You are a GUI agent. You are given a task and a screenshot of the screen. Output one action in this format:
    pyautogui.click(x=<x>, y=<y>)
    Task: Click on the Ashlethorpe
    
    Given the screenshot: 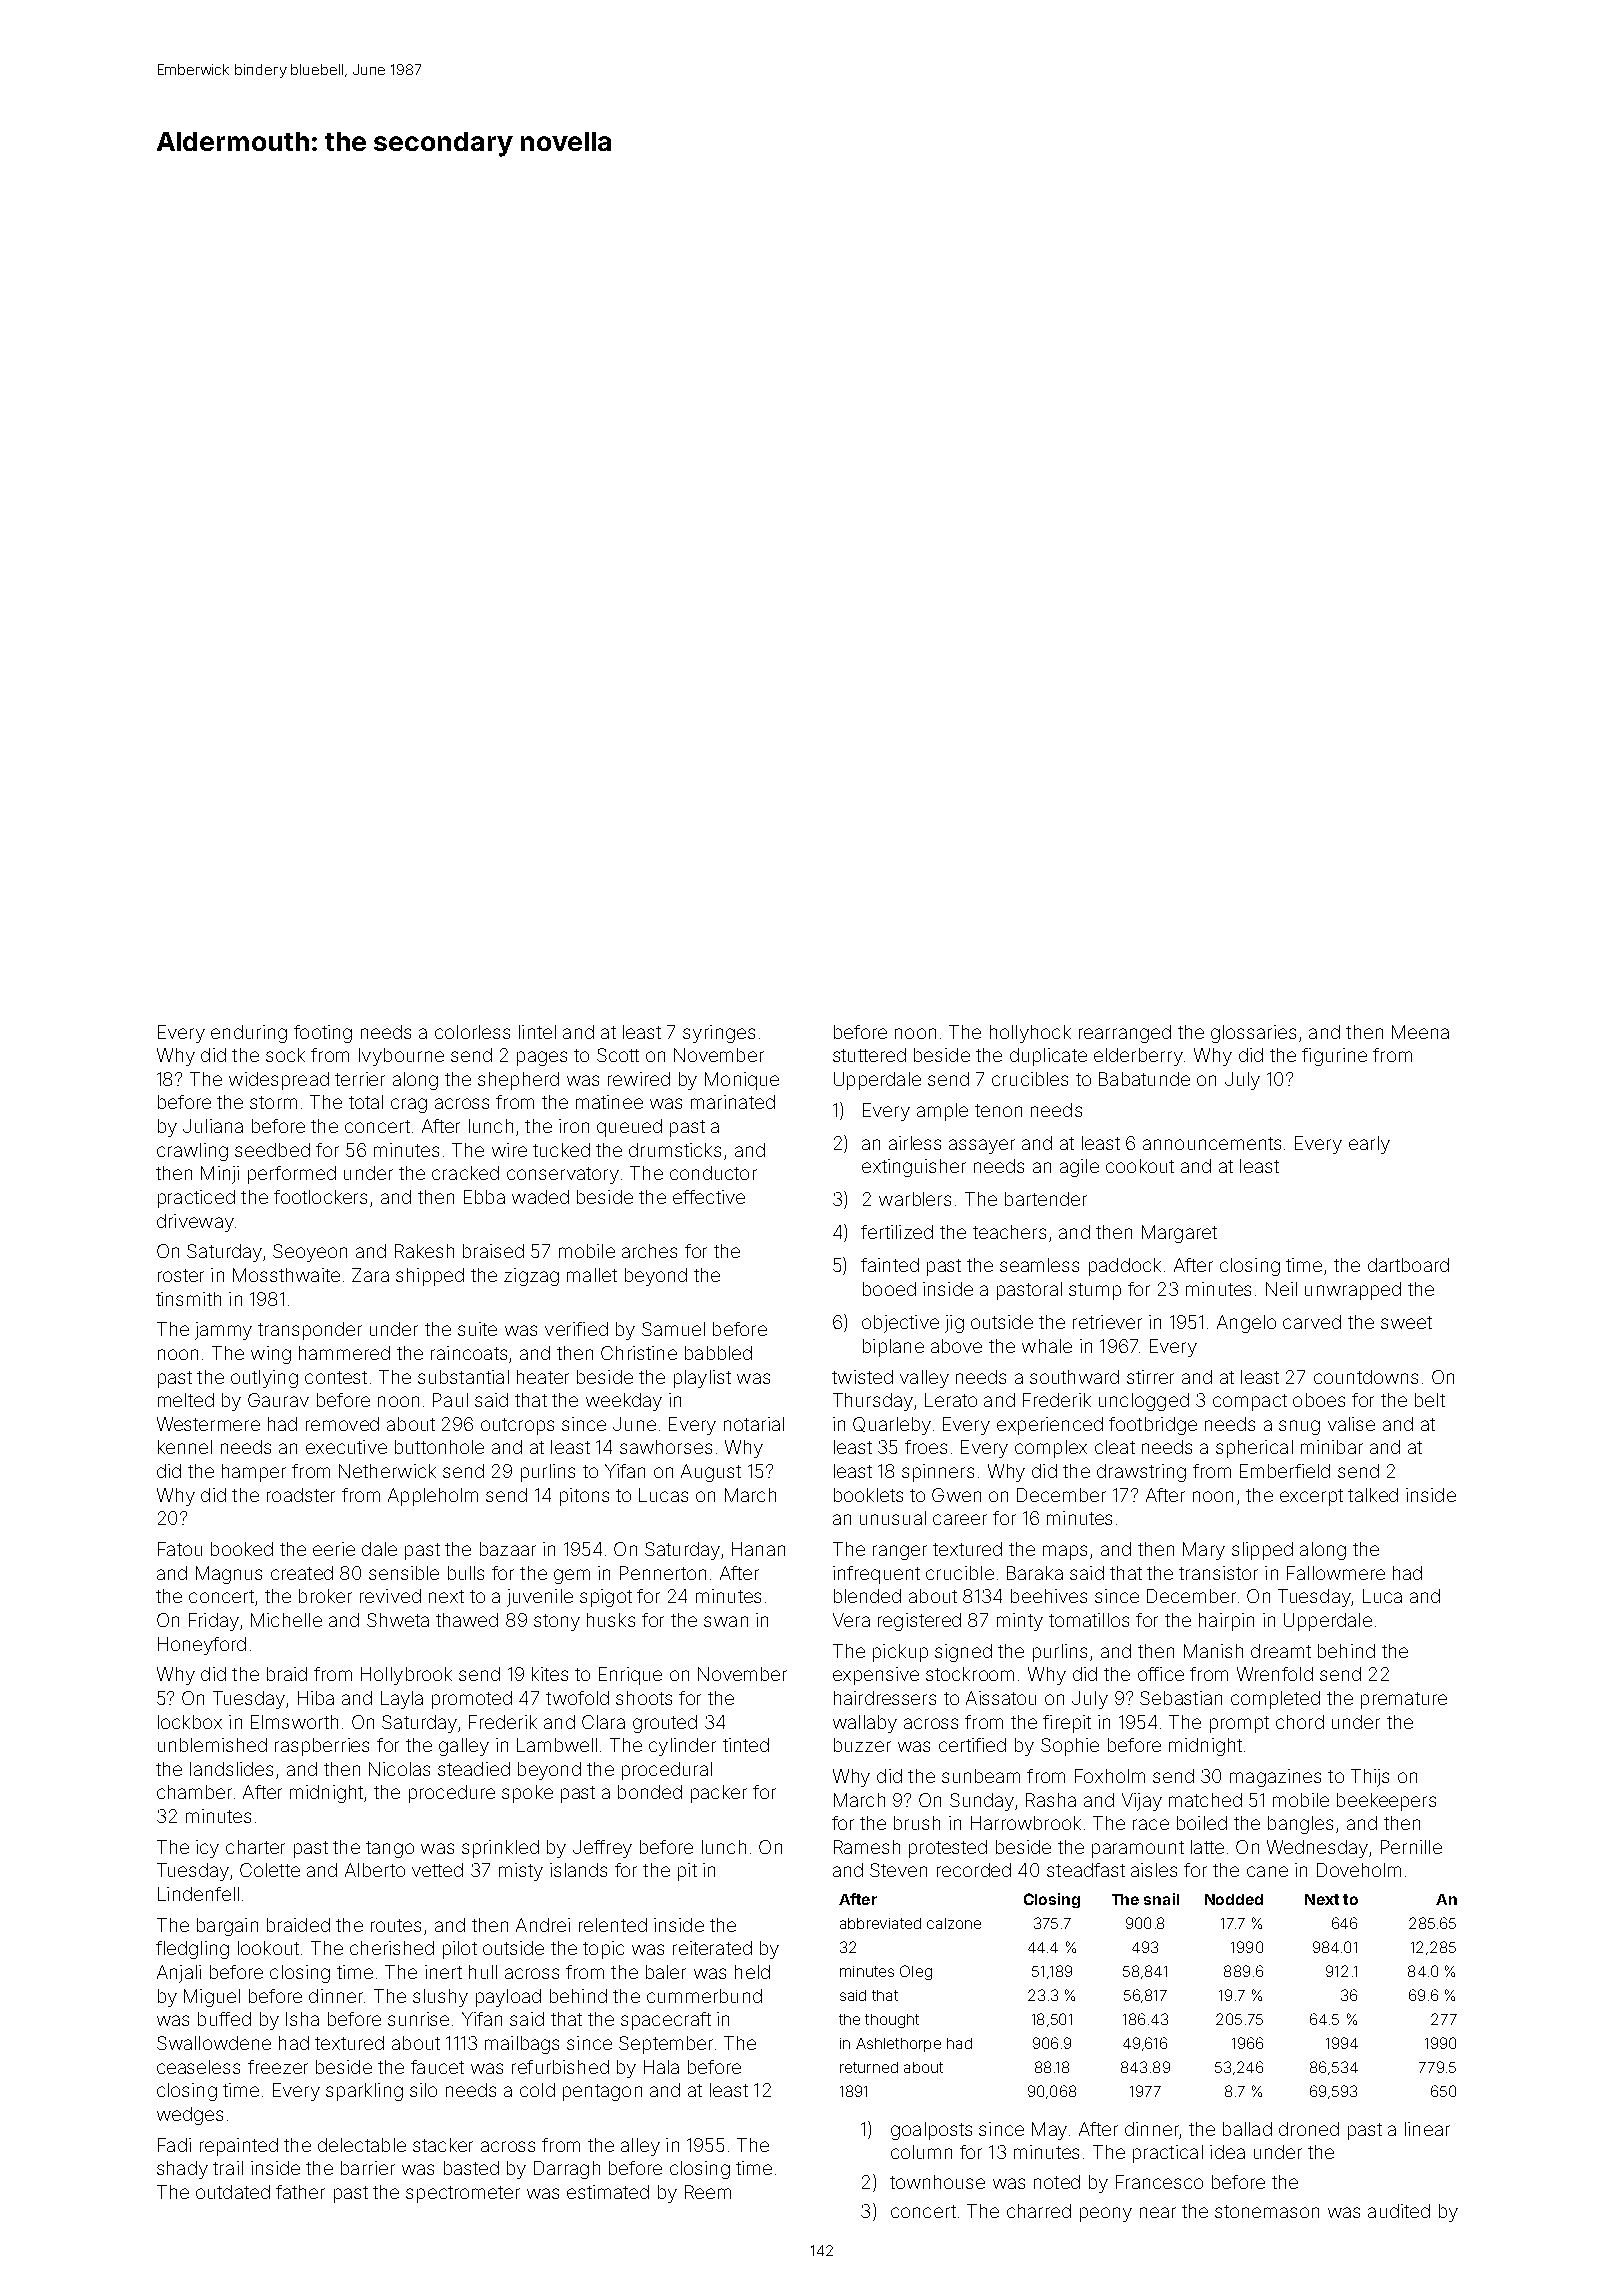 What is the action you would take?
    pyautogui.click(x=898, y=2045)
